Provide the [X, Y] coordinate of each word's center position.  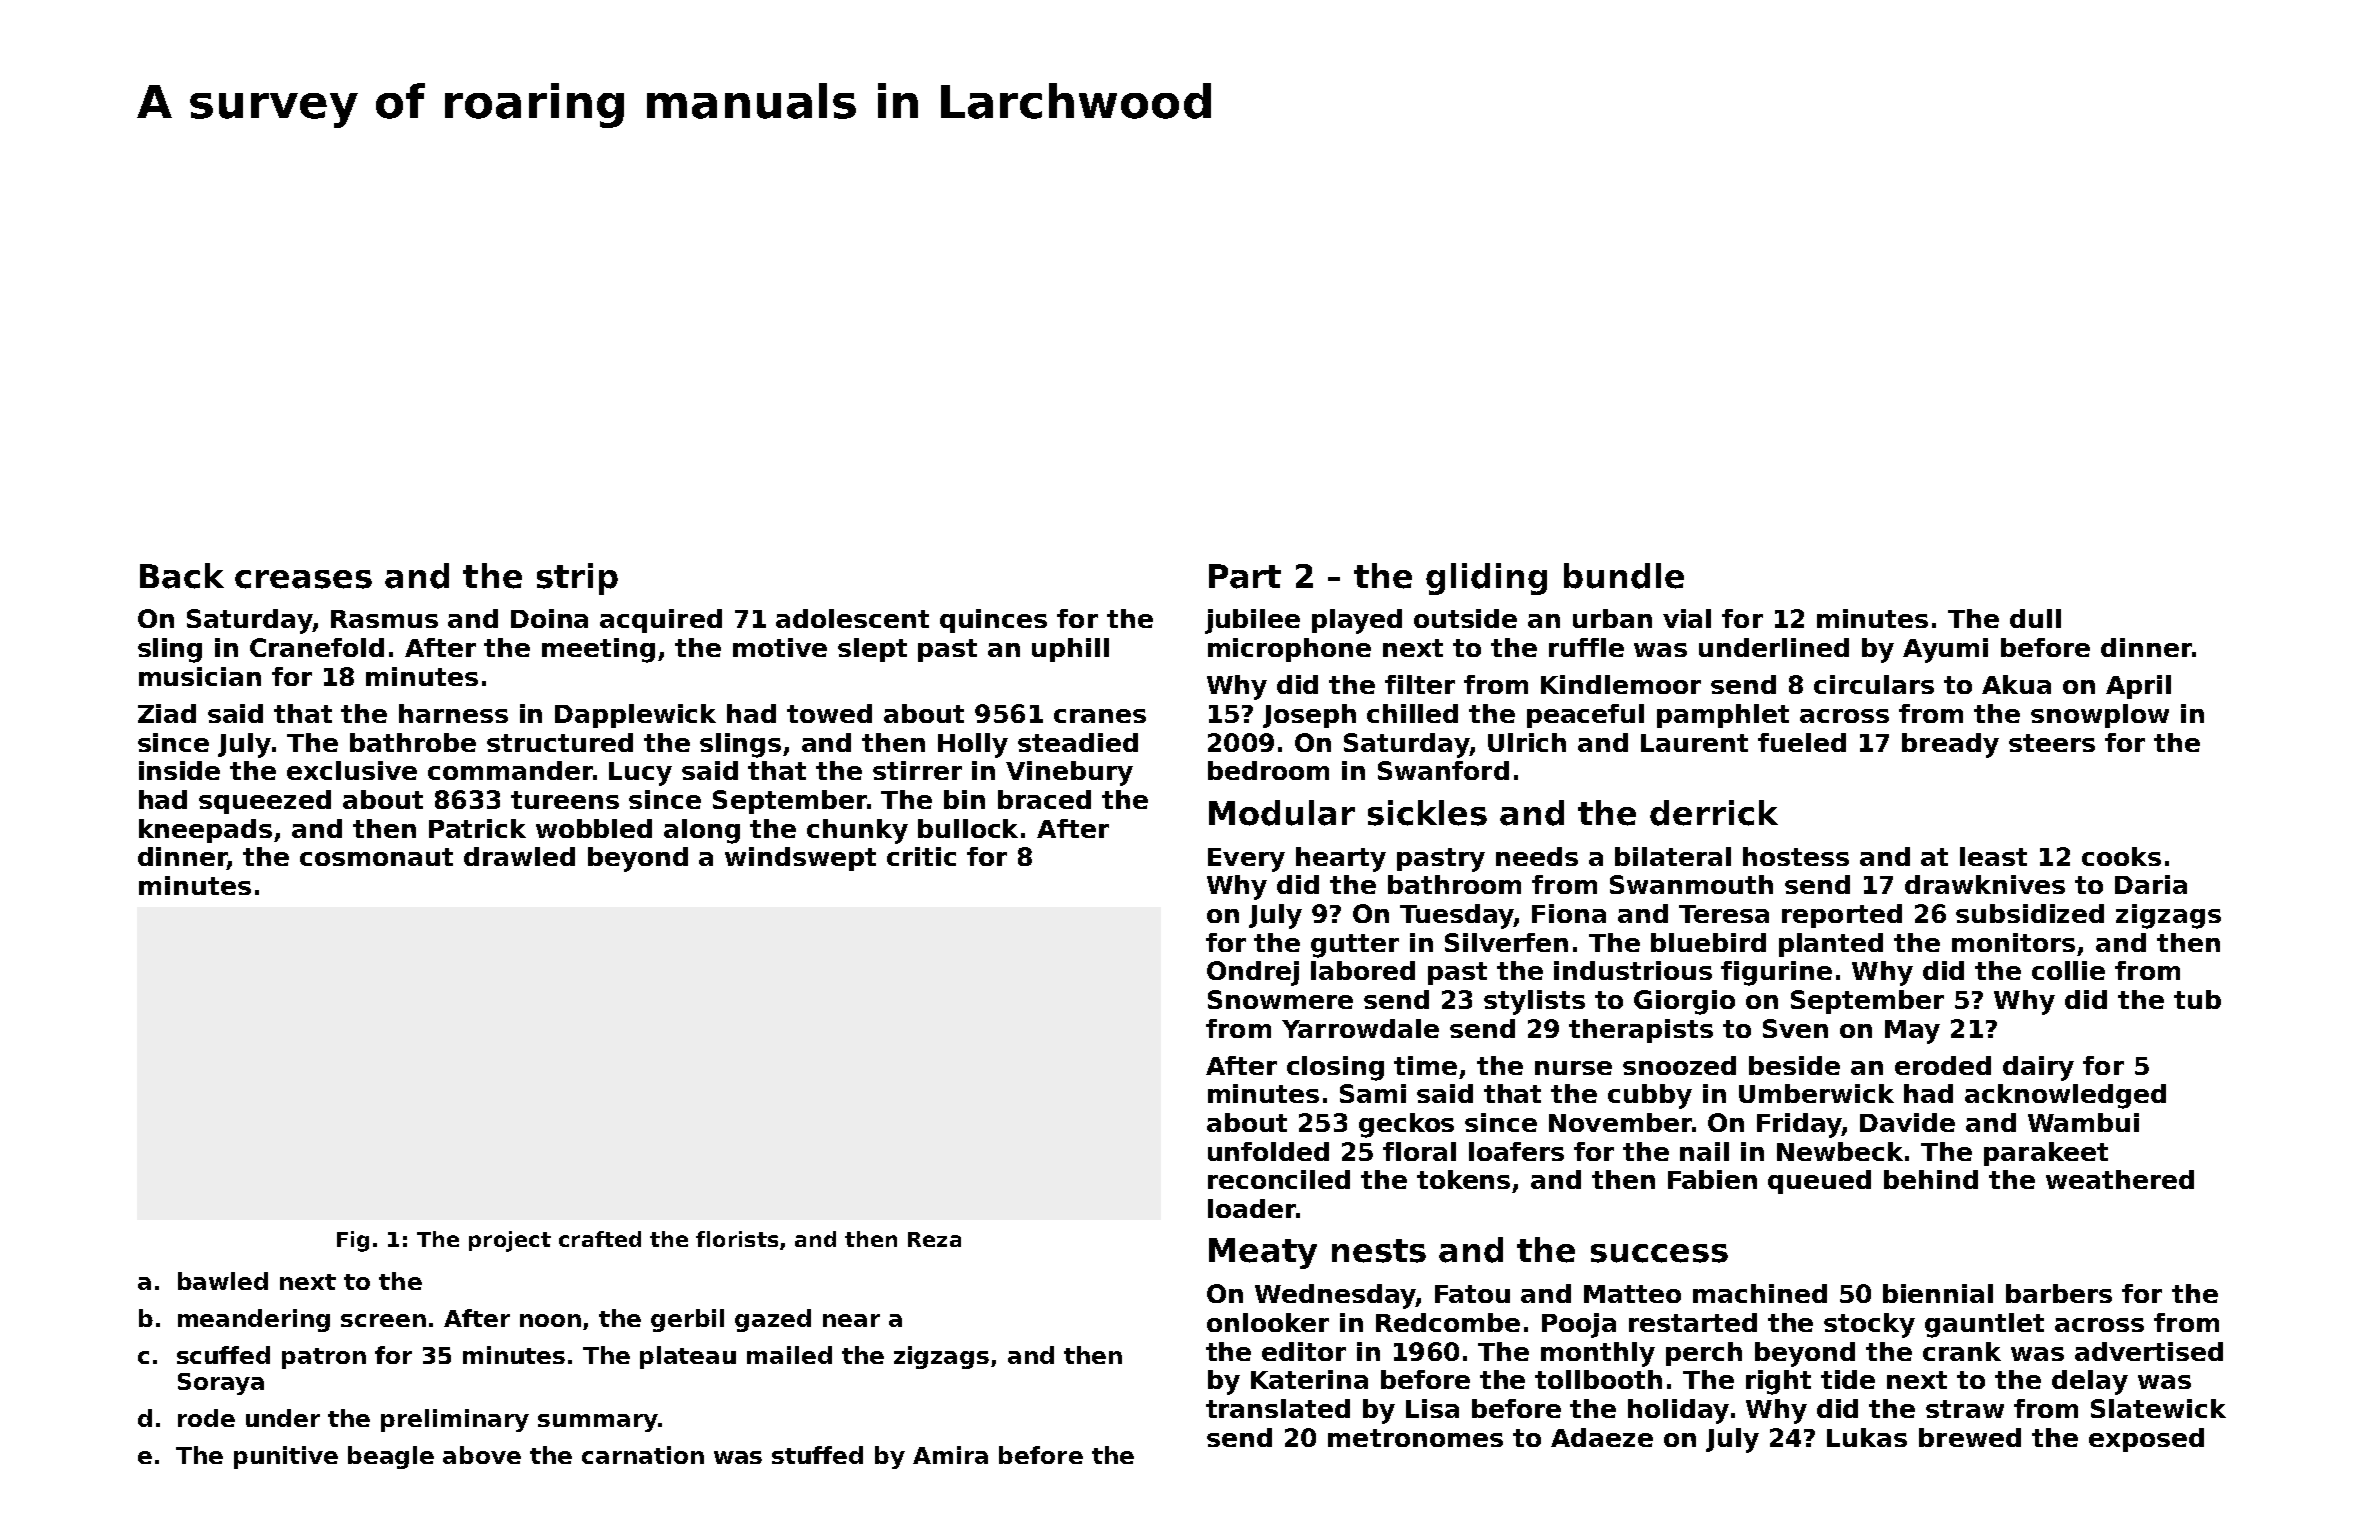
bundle [1624, 576]
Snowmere [1280, 999]
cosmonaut [376, 857]
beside [1794, 1065]
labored [1363, 970]
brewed [1970, 1437]
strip [577, 579]
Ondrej [1253, 973]
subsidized [2030, 913]
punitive [286, 1457]
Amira [950, 1455]
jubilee [1252, 621]
